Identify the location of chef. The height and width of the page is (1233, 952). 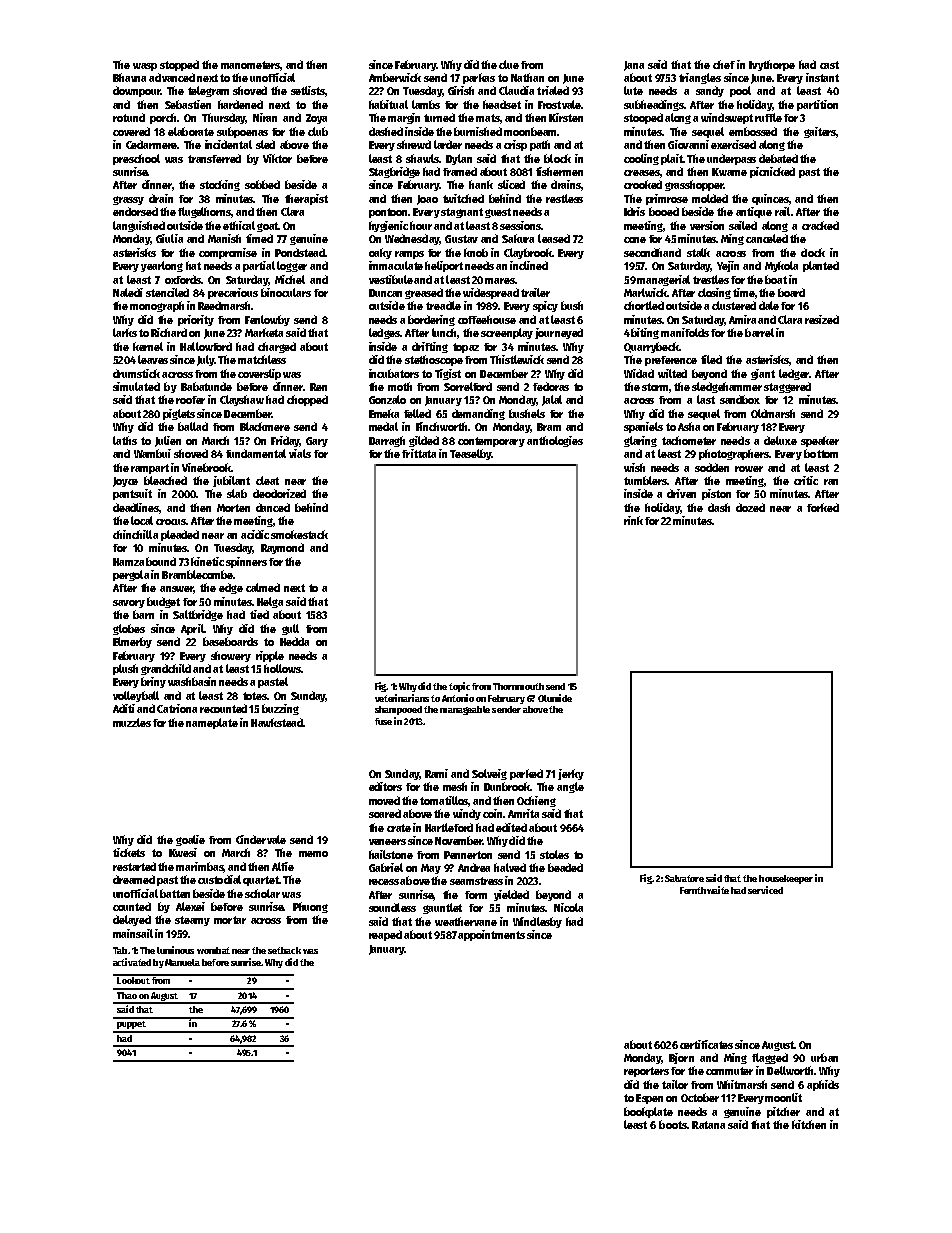
(724, 64).
